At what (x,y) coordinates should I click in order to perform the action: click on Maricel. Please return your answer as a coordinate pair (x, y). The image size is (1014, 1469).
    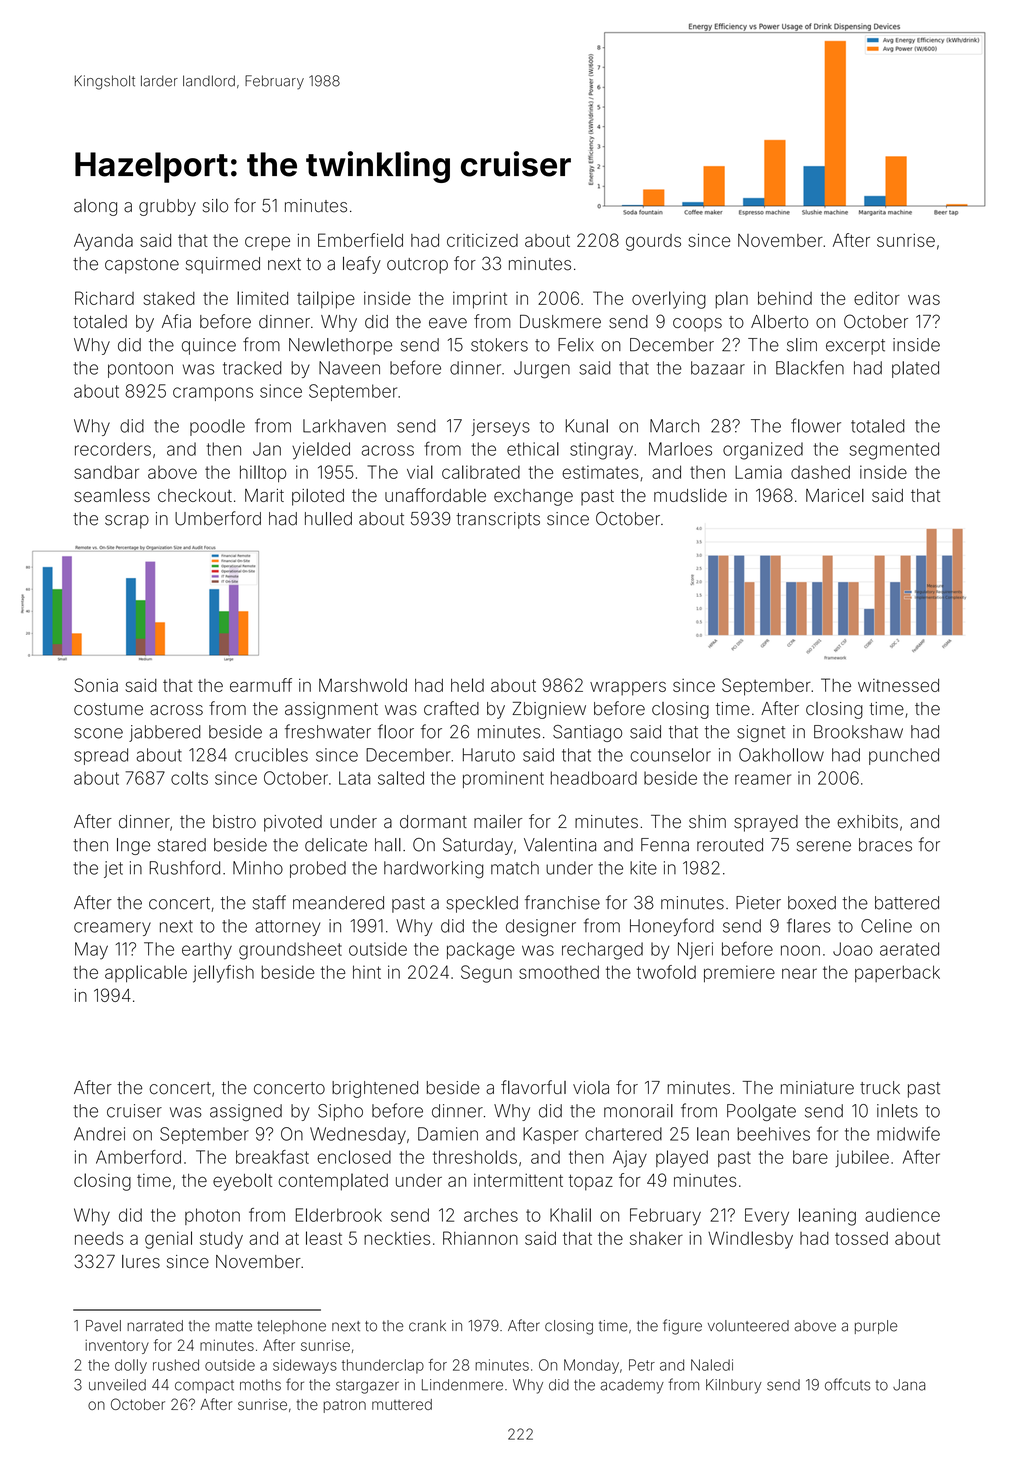
    Looking at the image, I should click on (835, 495).
